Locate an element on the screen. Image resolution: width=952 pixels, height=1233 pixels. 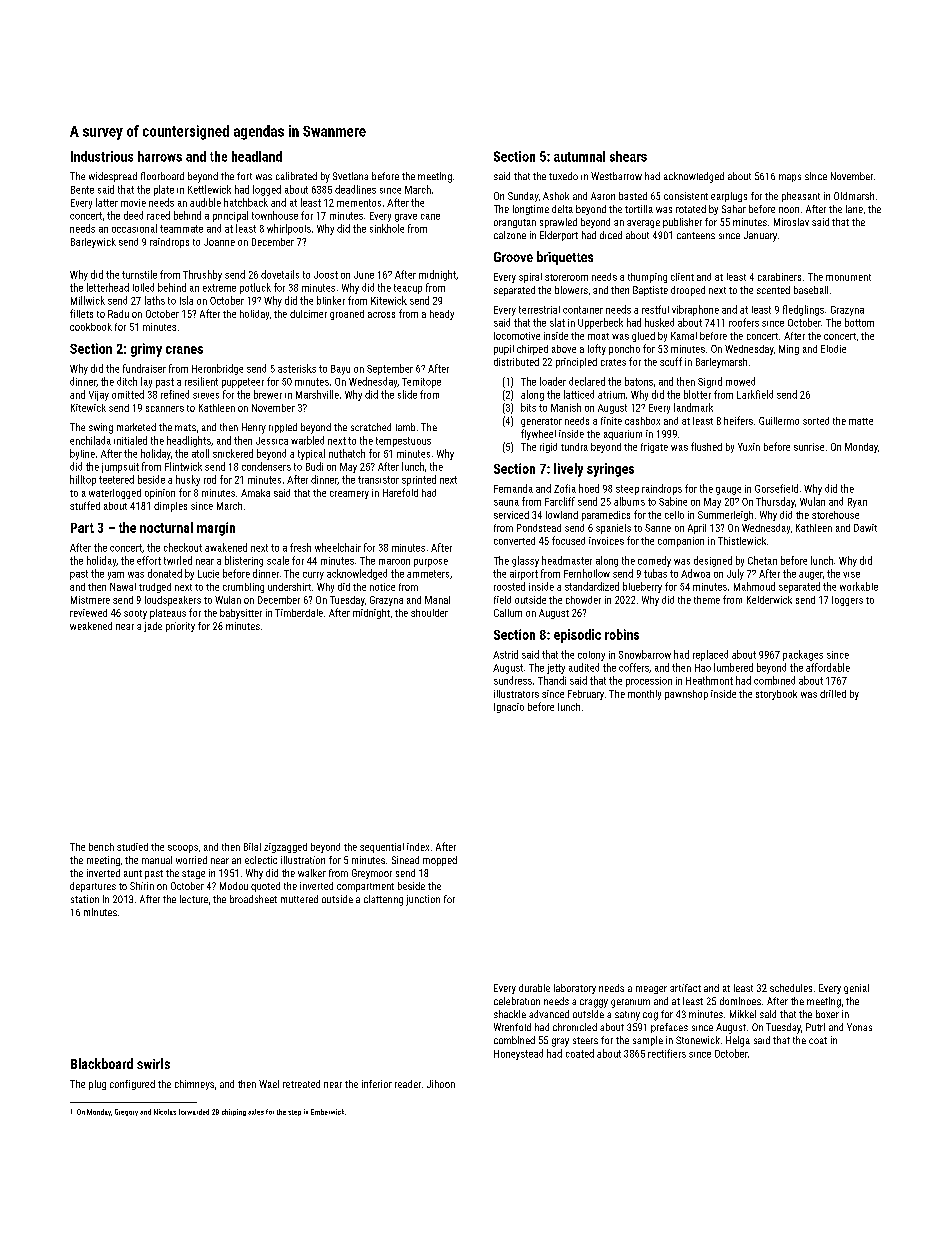
Heronbridge is located at coordinates (217, 369).
